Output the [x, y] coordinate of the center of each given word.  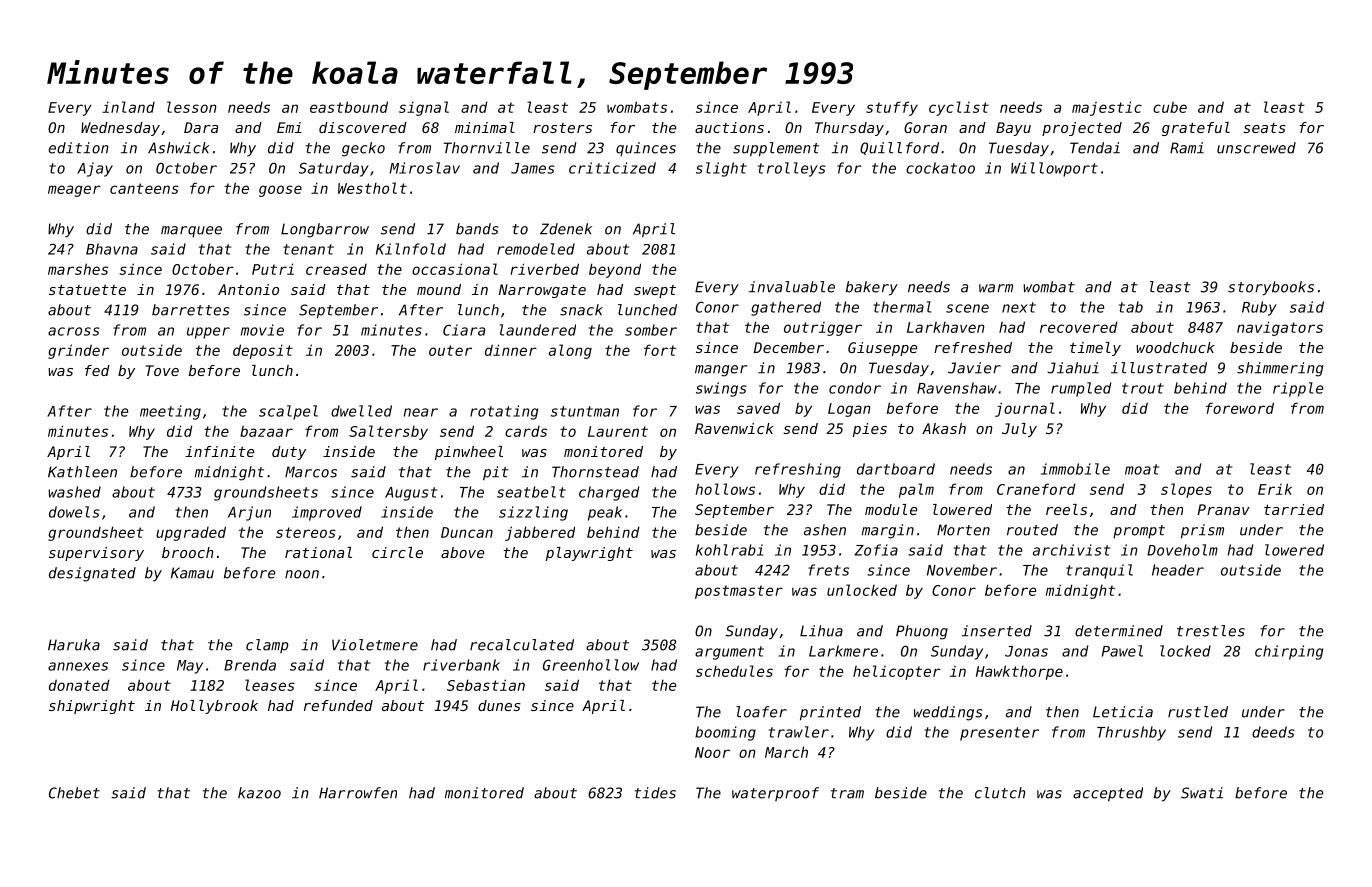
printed [830, 713]
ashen [825, 530]
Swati [1202, 793]
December [789, 347]
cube [1170, 107]
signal [424, 108]
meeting [170, 412]
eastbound [349, 107]
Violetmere [375, 645]
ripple [1298, 389]
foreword [1240, 408]
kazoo [259, 793]
